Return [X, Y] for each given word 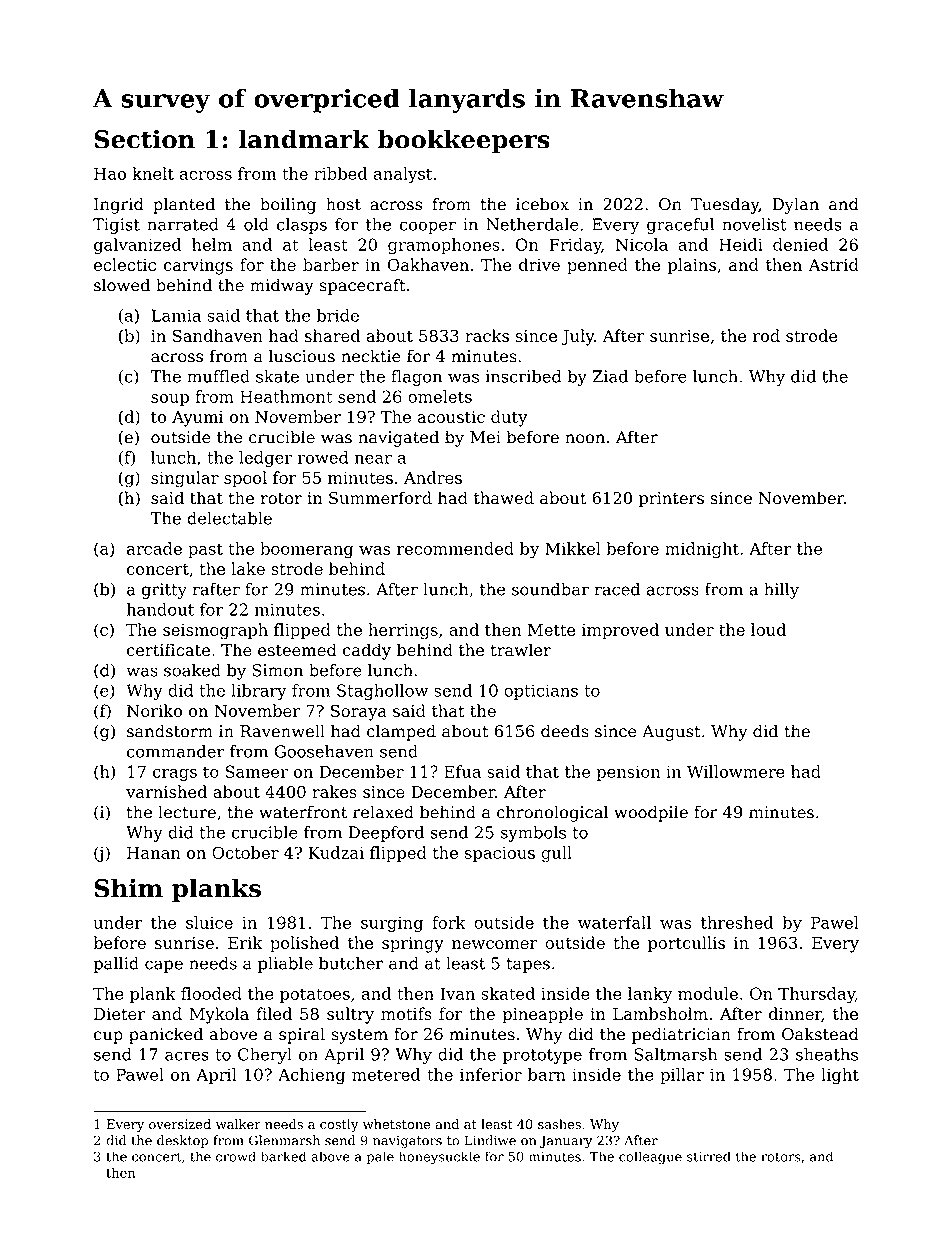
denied [800, 244]
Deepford [386, 834]
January [566, 1141]
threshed [737, 922]
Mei [485, 437]
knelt [153, 173]
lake [248, 568]
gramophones [444, 246]
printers [671, 500]
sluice [209, 922]
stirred [709, 1156]
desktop [182, 1141]
